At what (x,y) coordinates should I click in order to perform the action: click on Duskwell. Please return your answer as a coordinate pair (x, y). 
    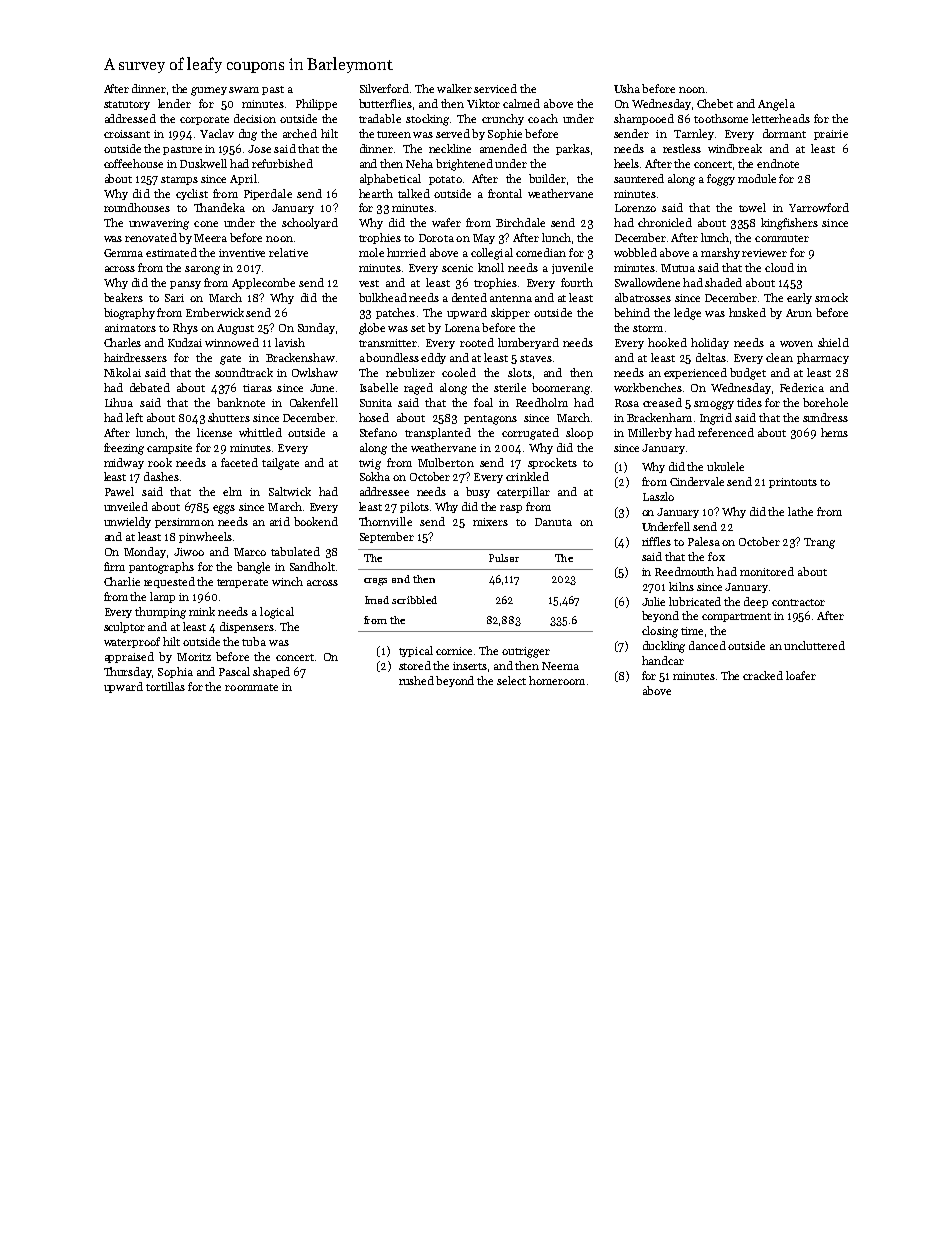
    Looking at the image, I should click on (203, 163).
